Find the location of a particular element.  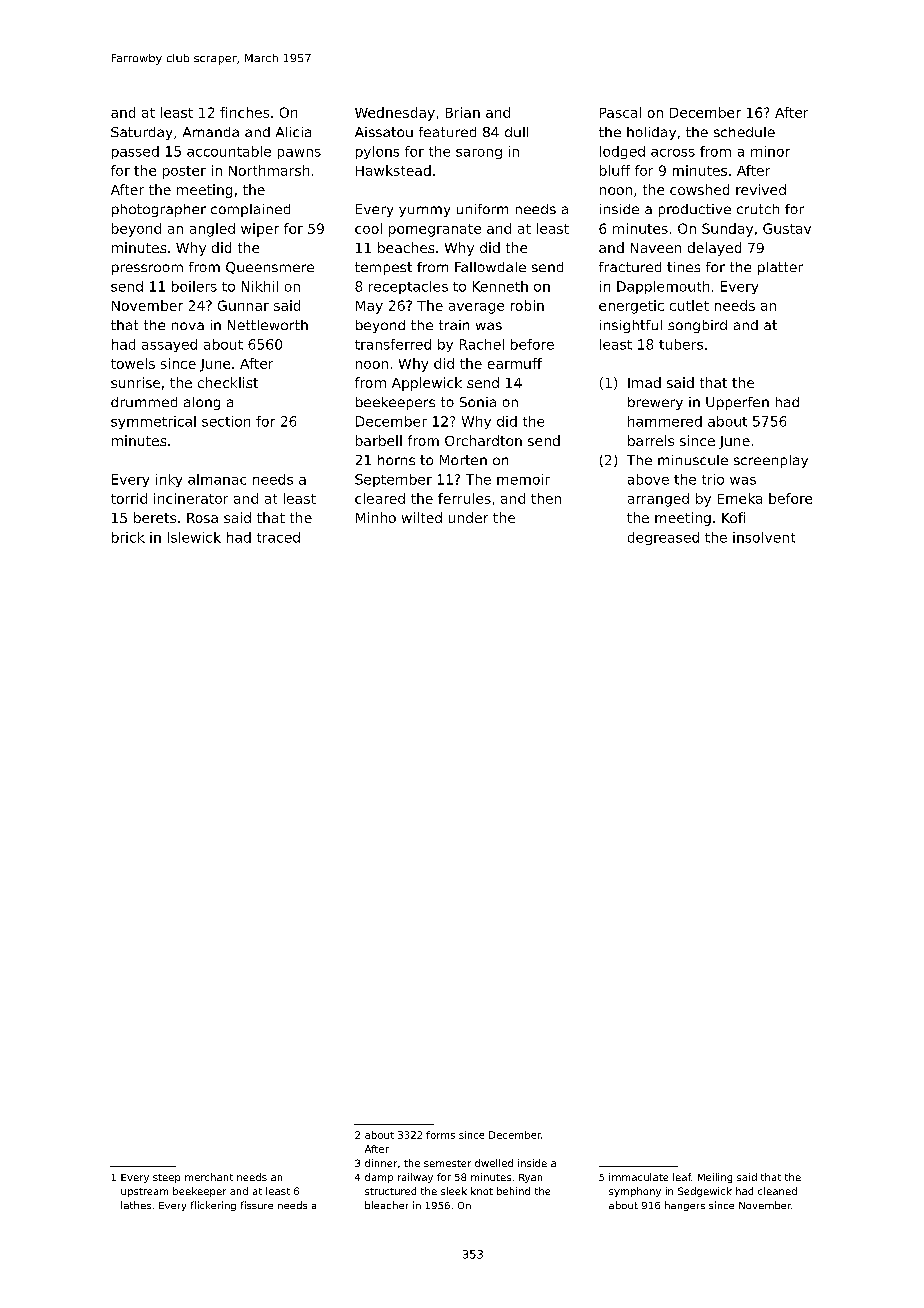

delayed is located at coordinates (714, 249).
